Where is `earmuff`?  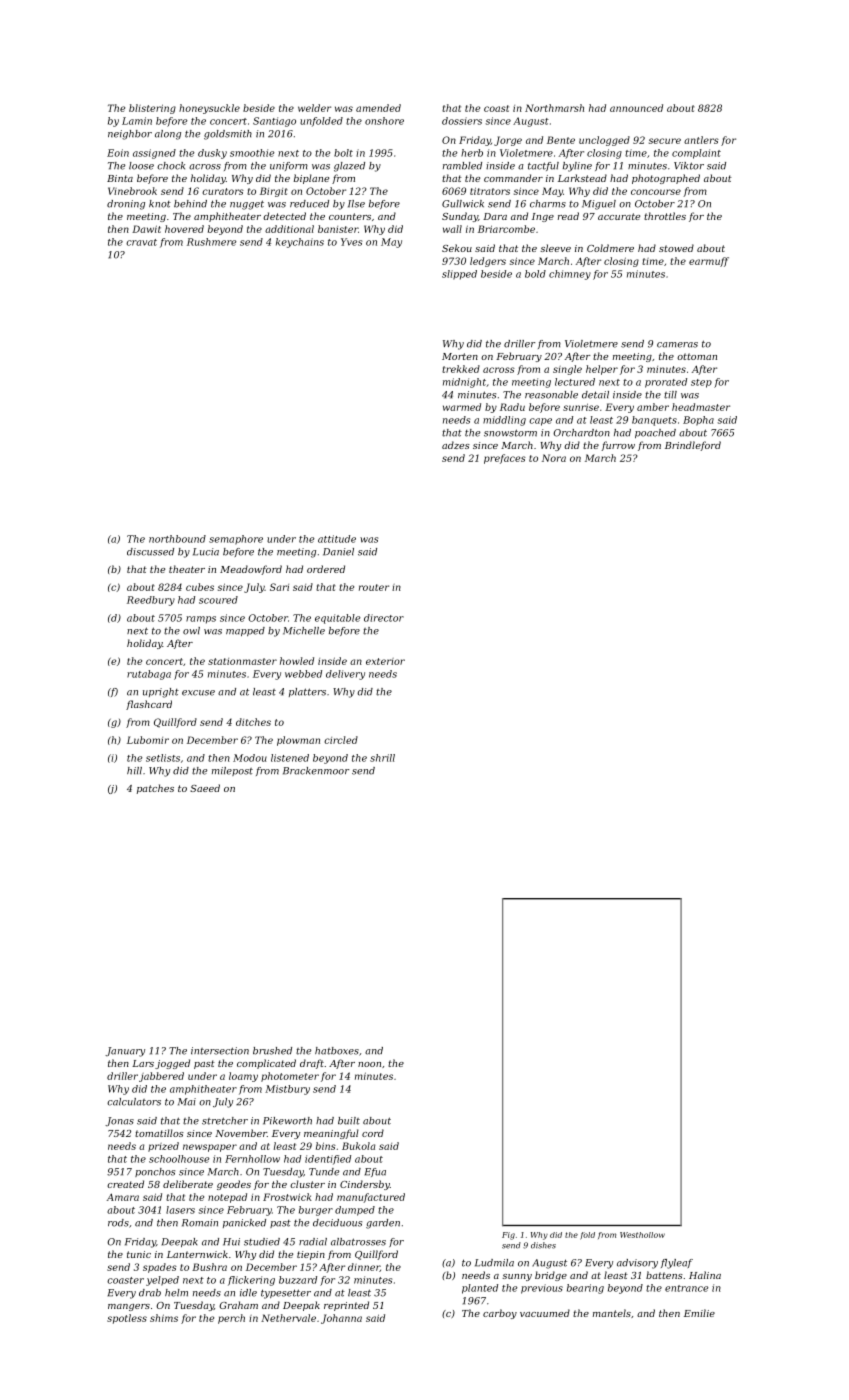 earmuff is located at coordinates (709, 262).
